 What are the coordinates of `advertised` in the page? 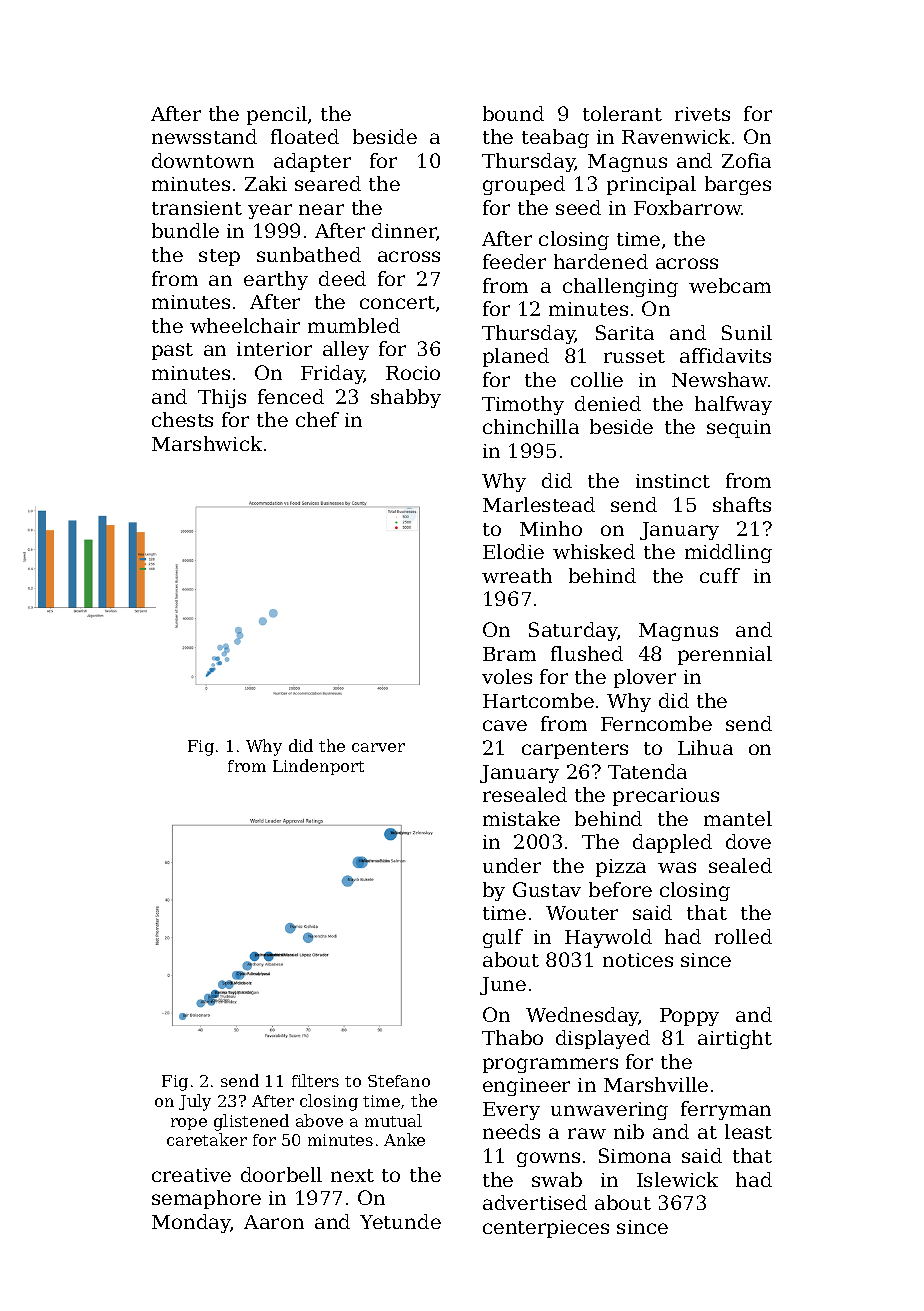 It's located at (535, 1202).
